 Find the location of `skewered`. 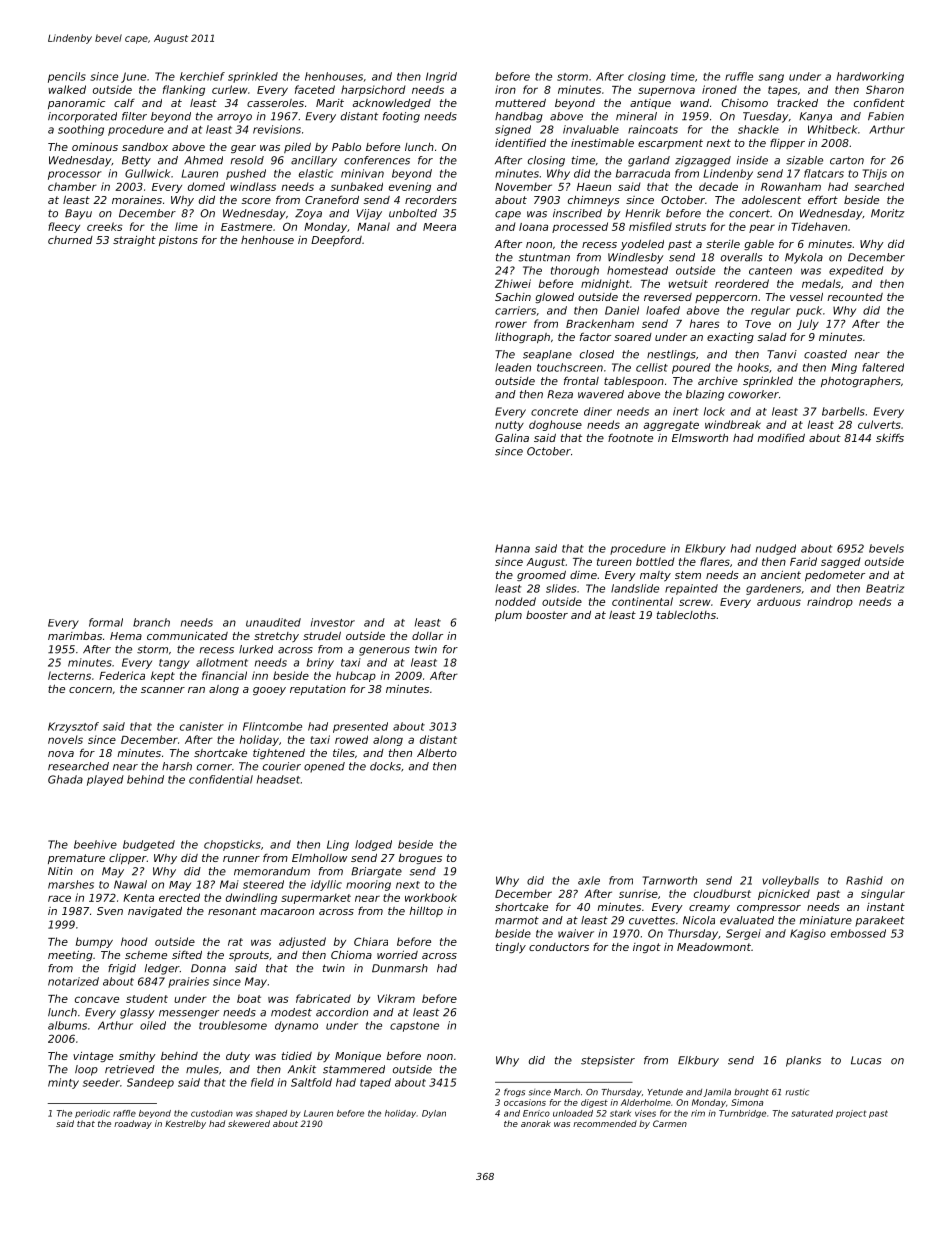

skewered is located at coordinates (249, 1123).
